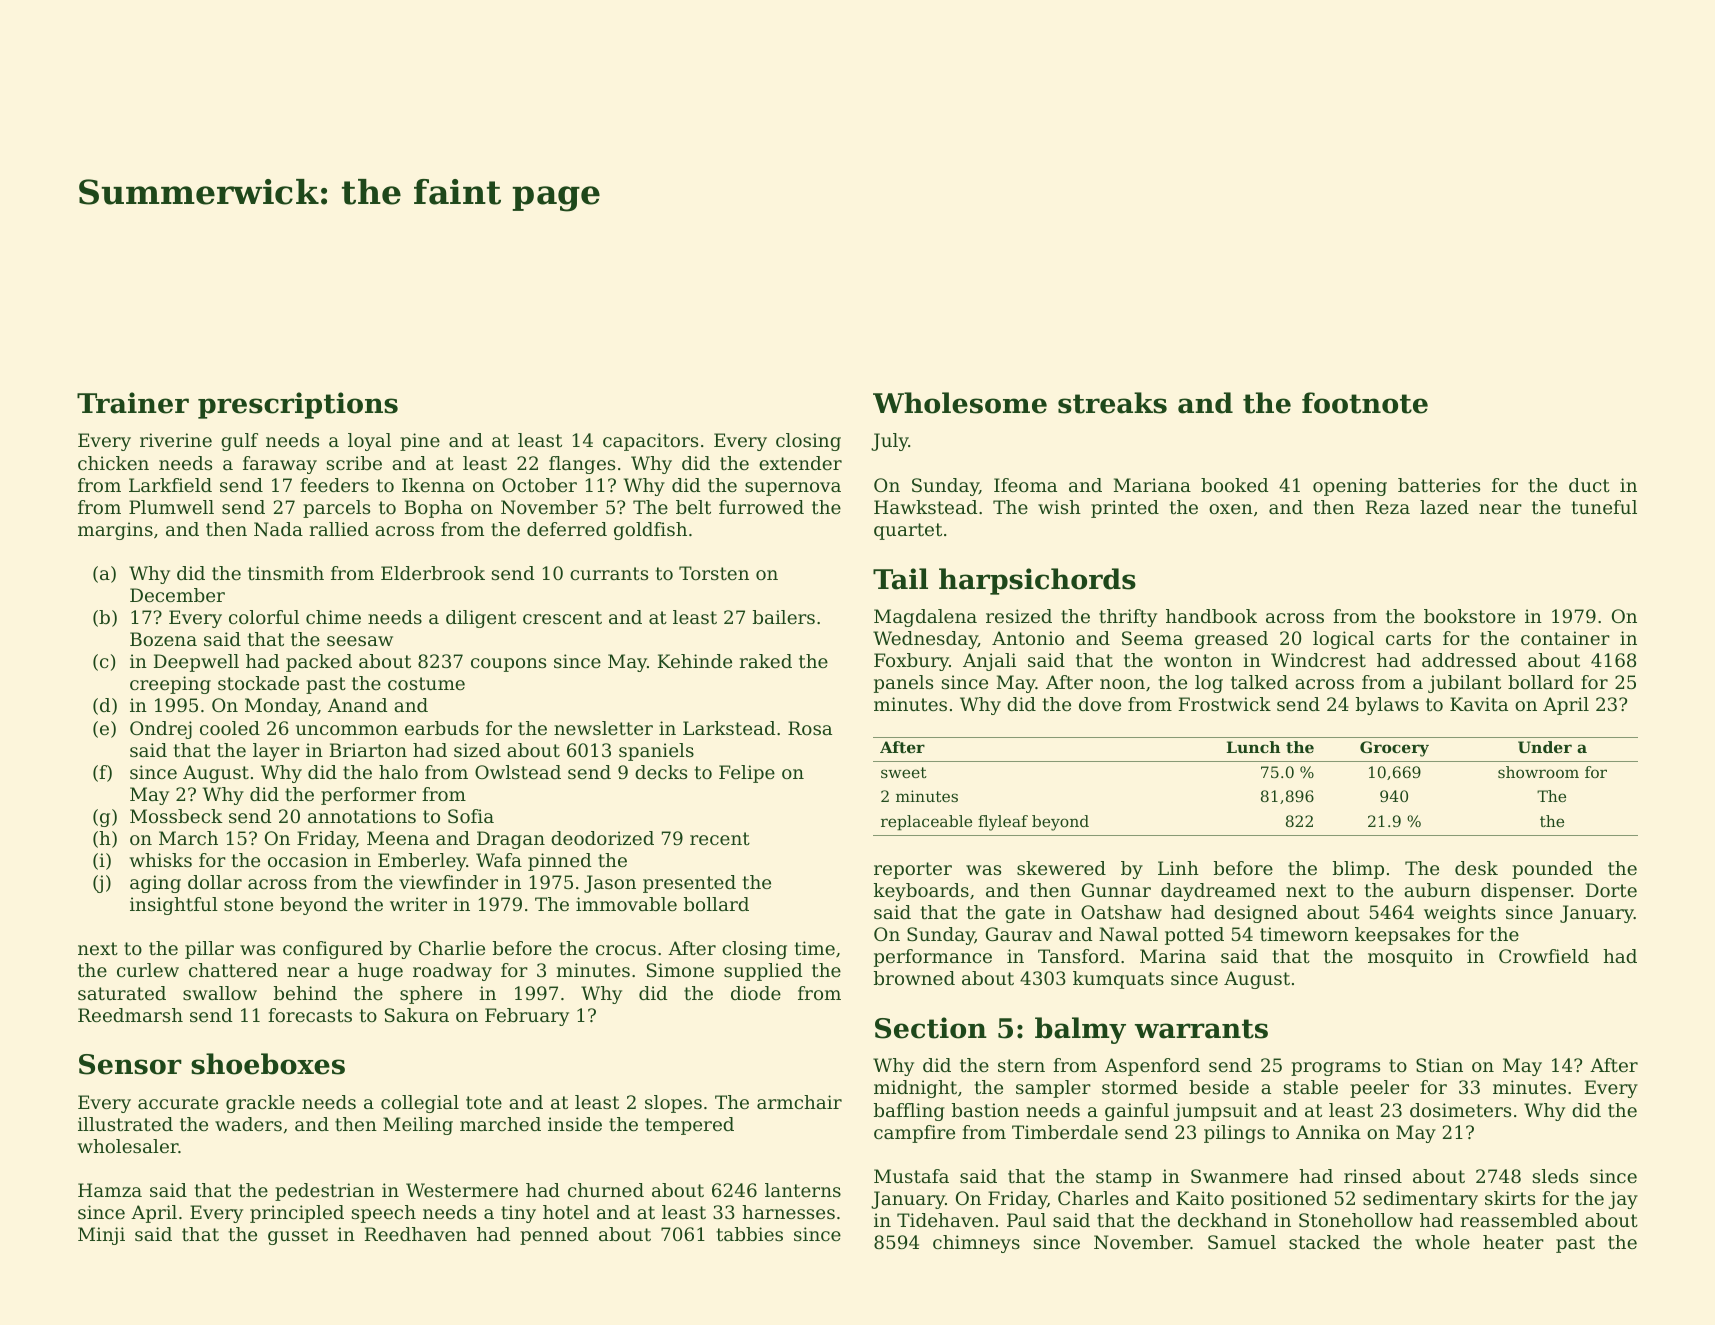 The image size is (1715, 1325). What do you see at coordinates (115, 531) in the screenshot?
I see `margins` at bounding box center [115, 531].
